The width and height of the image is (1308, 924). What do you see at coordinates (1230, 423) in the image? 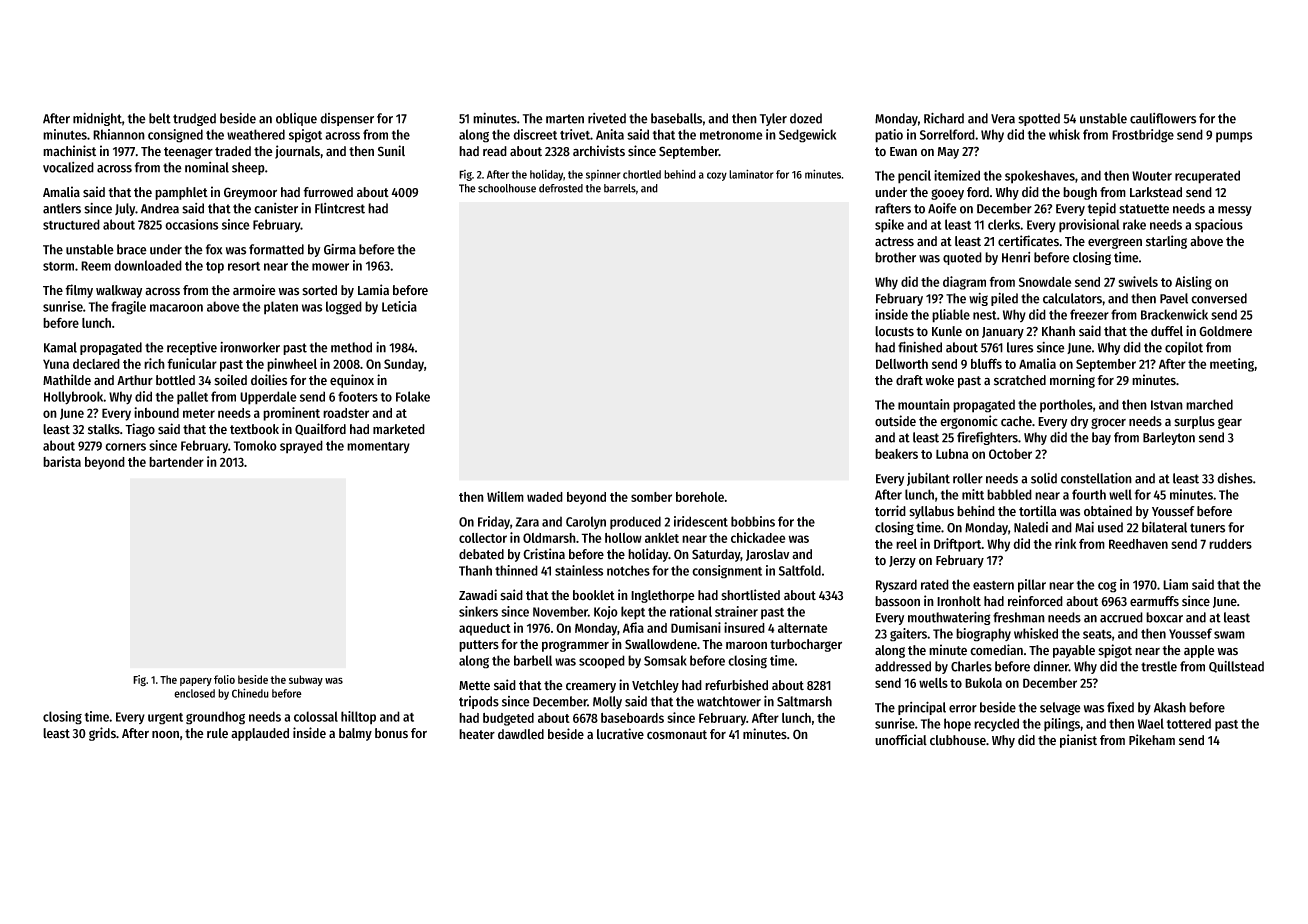
I see `gear` at bounding box center [1230, 423].
